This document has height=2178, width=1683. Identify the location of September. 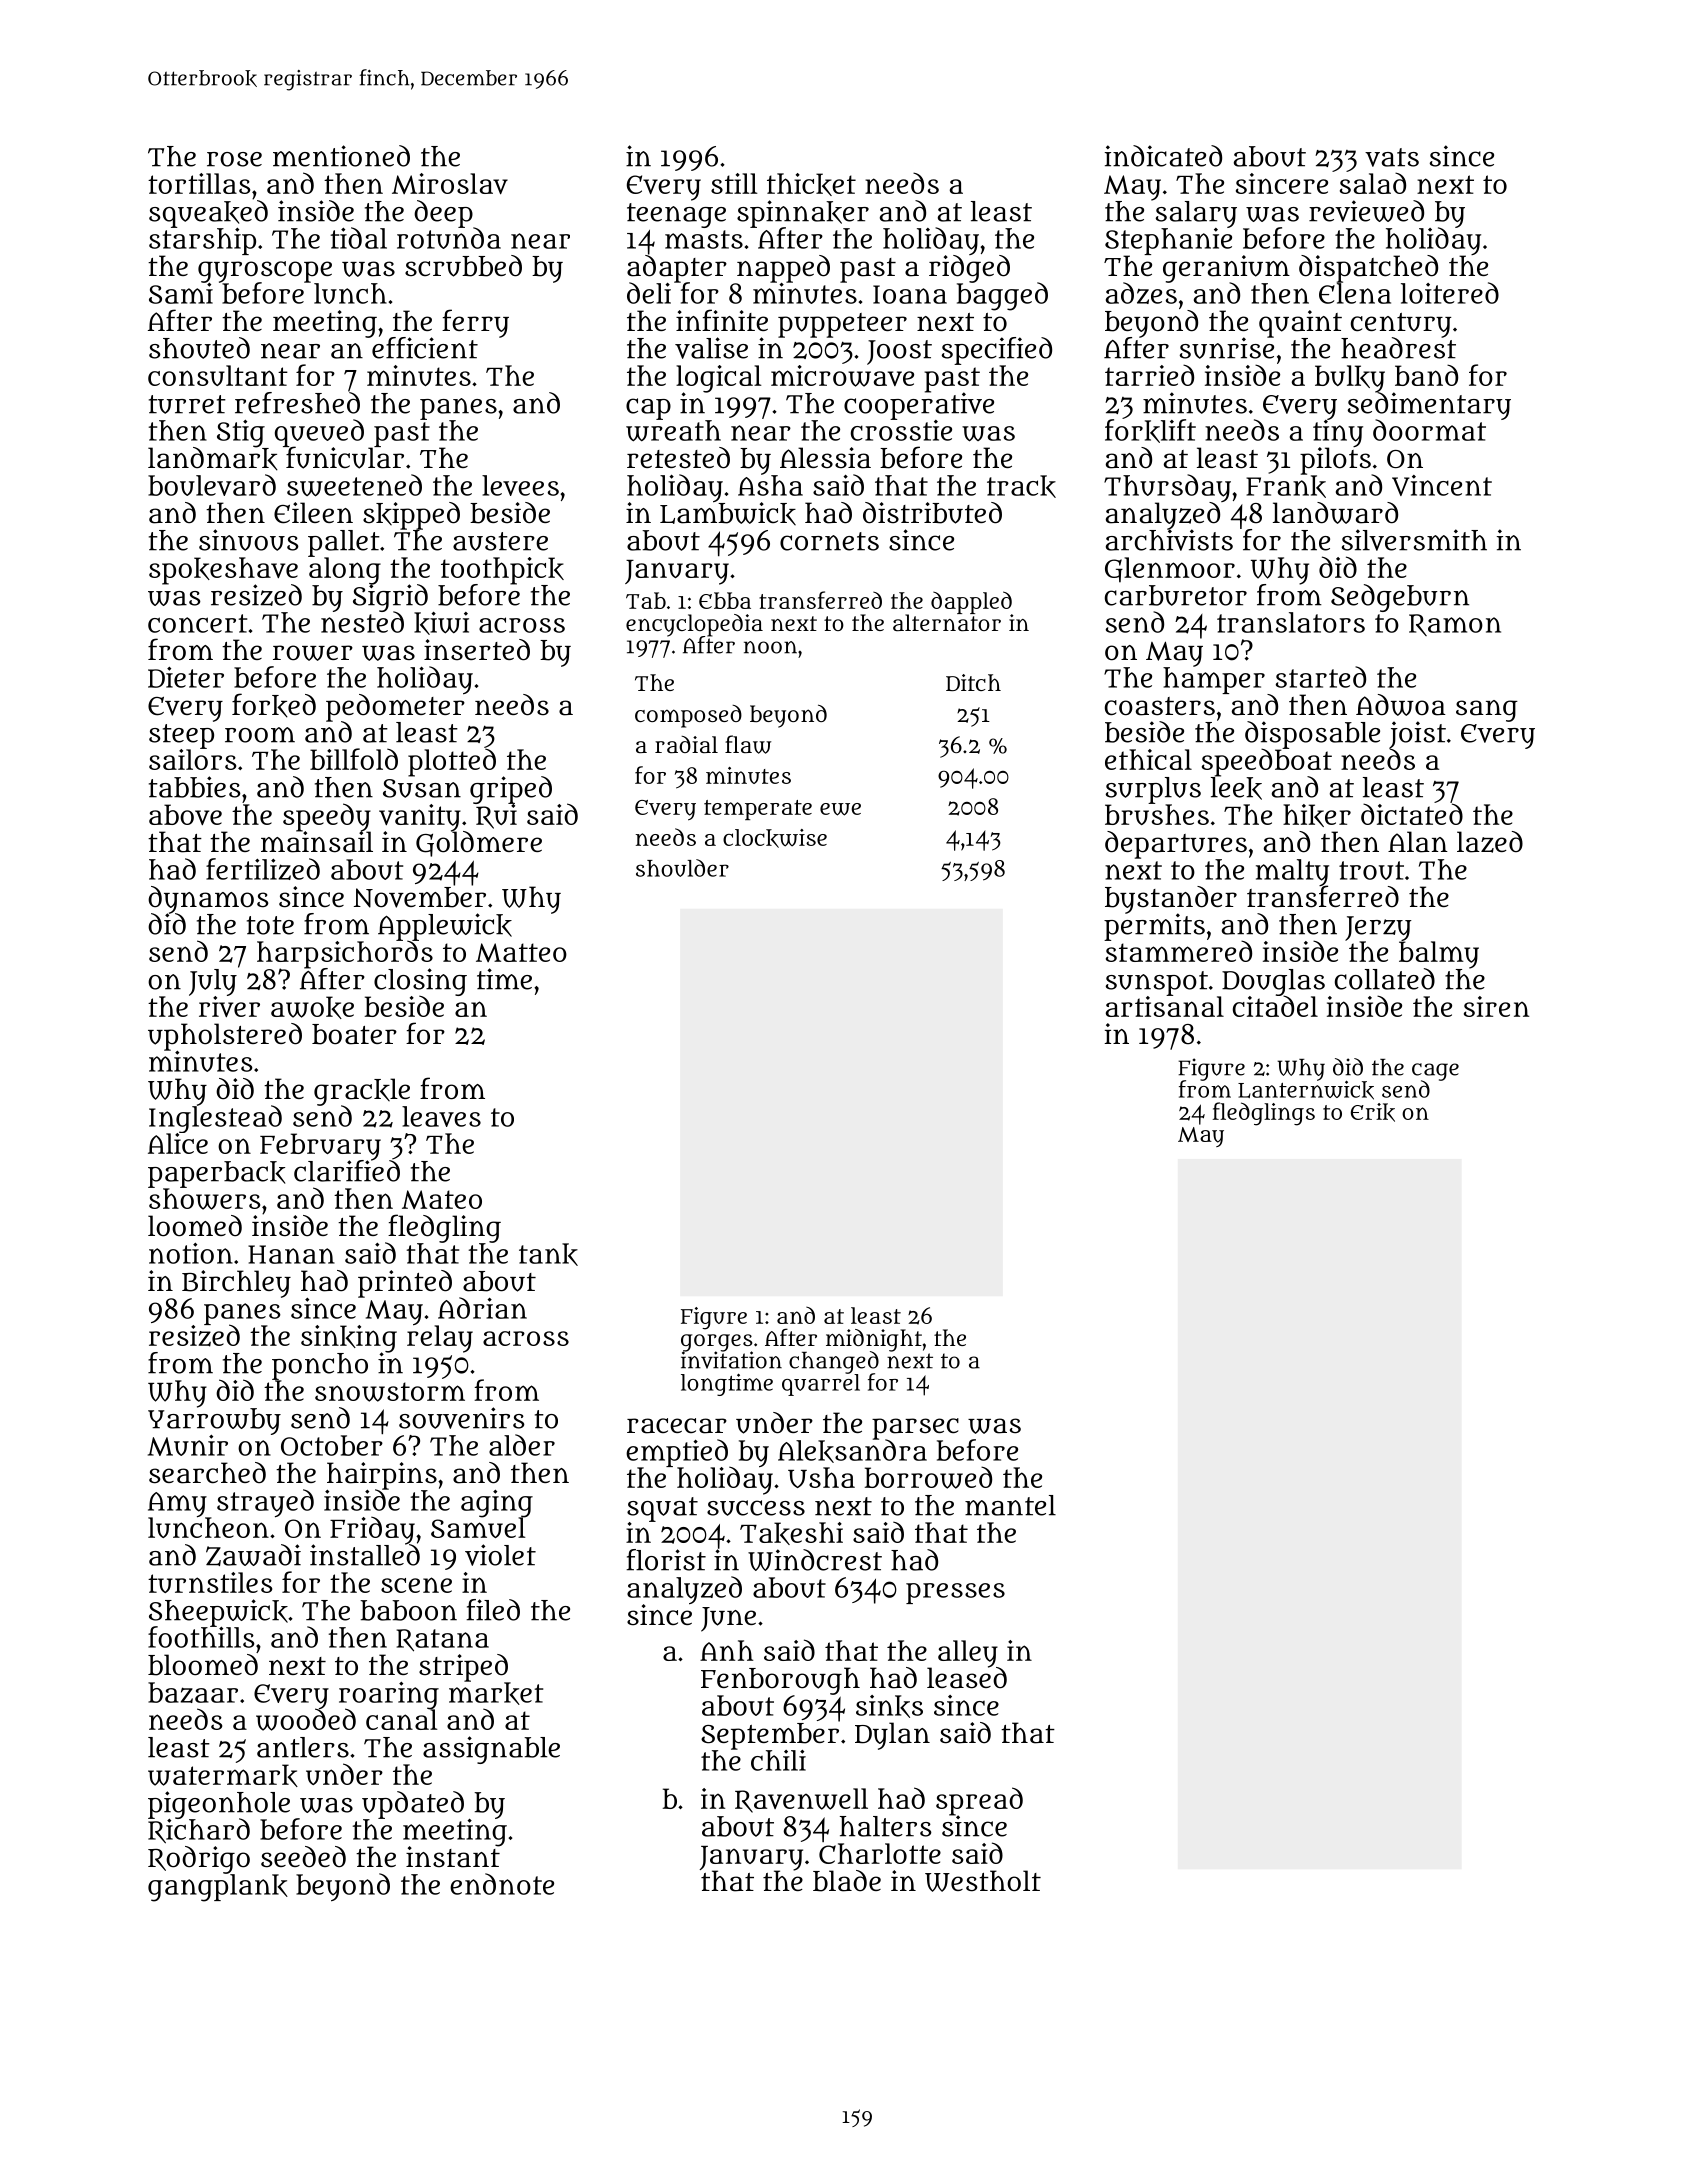
(770, 1736).
